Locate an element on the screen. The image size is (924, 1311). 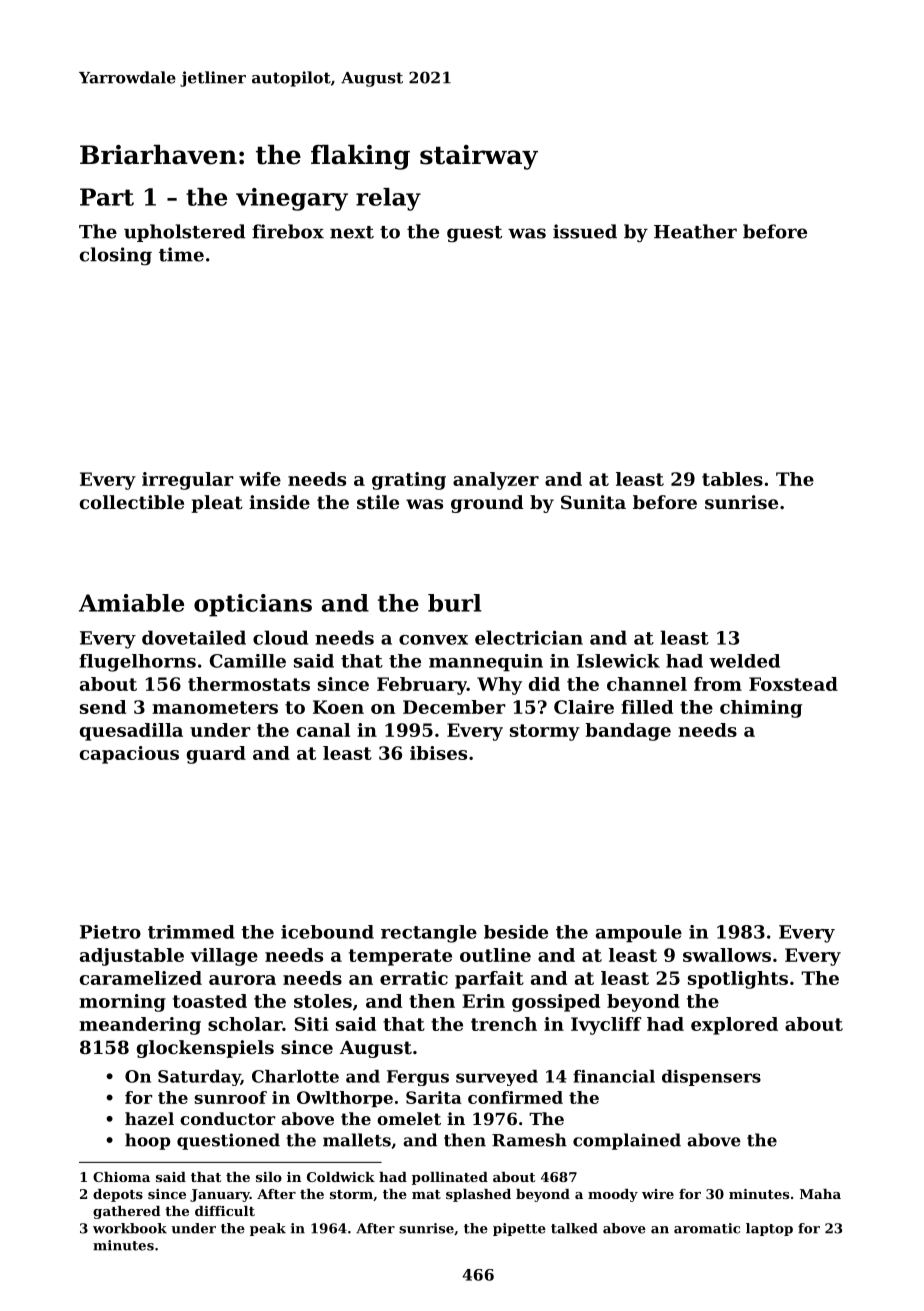
gathered is located at coordinates (127, 1212).
